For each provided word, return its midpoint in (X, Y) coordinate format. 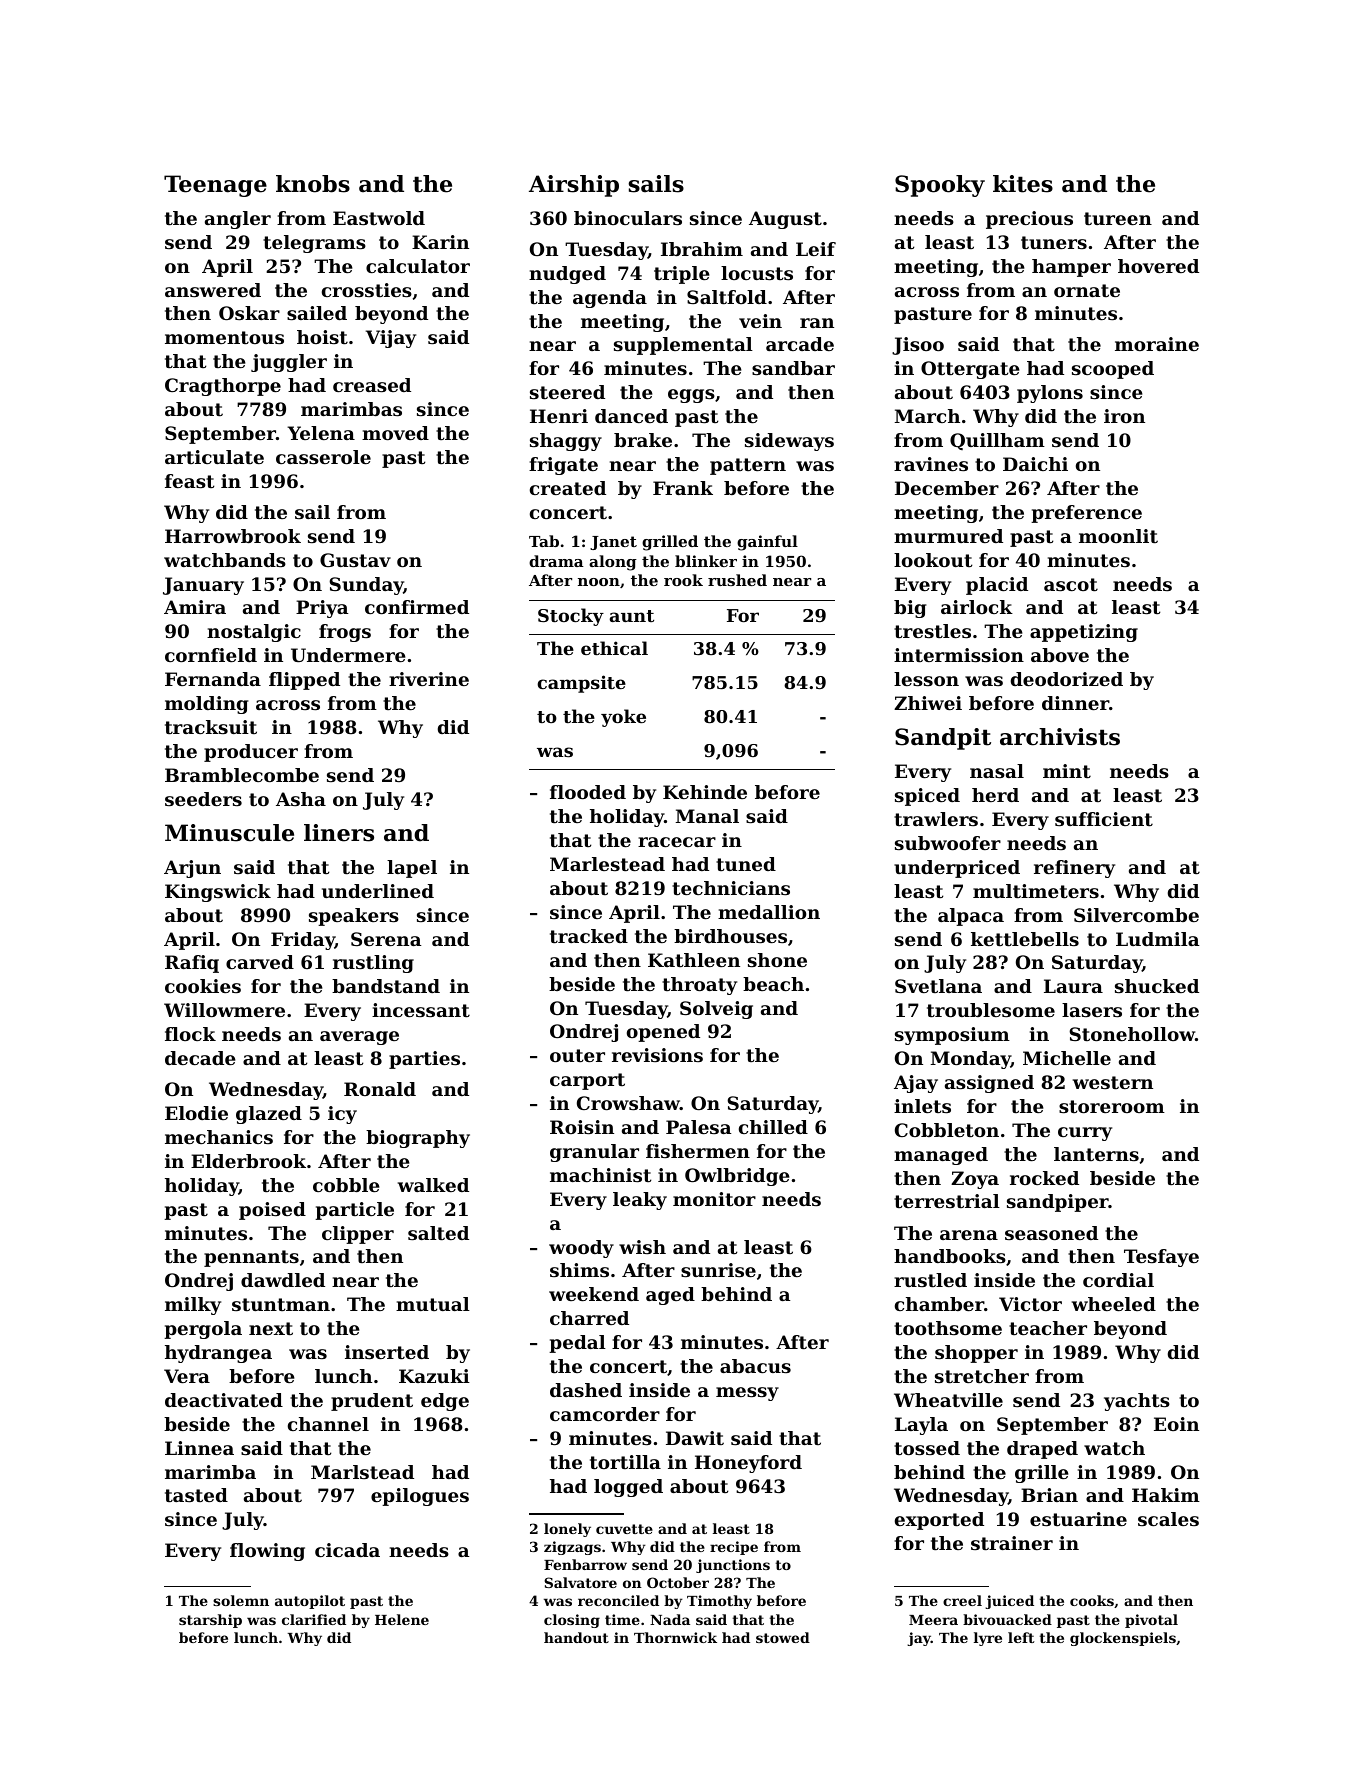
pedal (577, 1344)
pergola (203, 1330)
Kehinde (705, 792)
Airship (574, 186)
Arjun (192, 869)
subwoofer (948, 843)
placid (997, 586)
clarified (314, 1619)
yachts (1137, 1402)
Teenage (215, 186)
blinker (706, 561)
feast (189, 481)
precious (1029, 220)
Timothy (719, 1602)
